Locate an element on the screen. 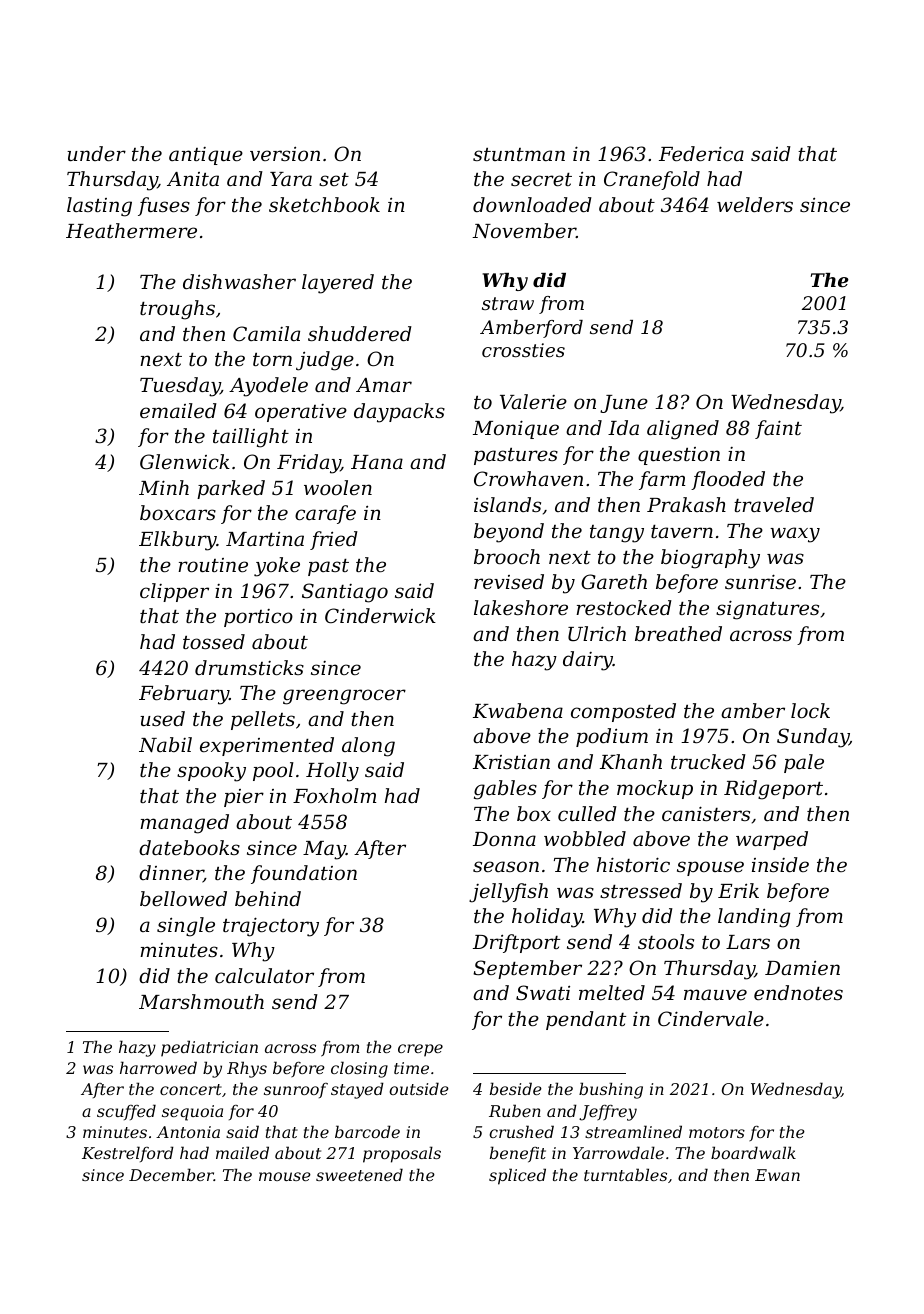 The height and width of the screenshot is (1314, 924). single is located at coordinates (186, 927).
